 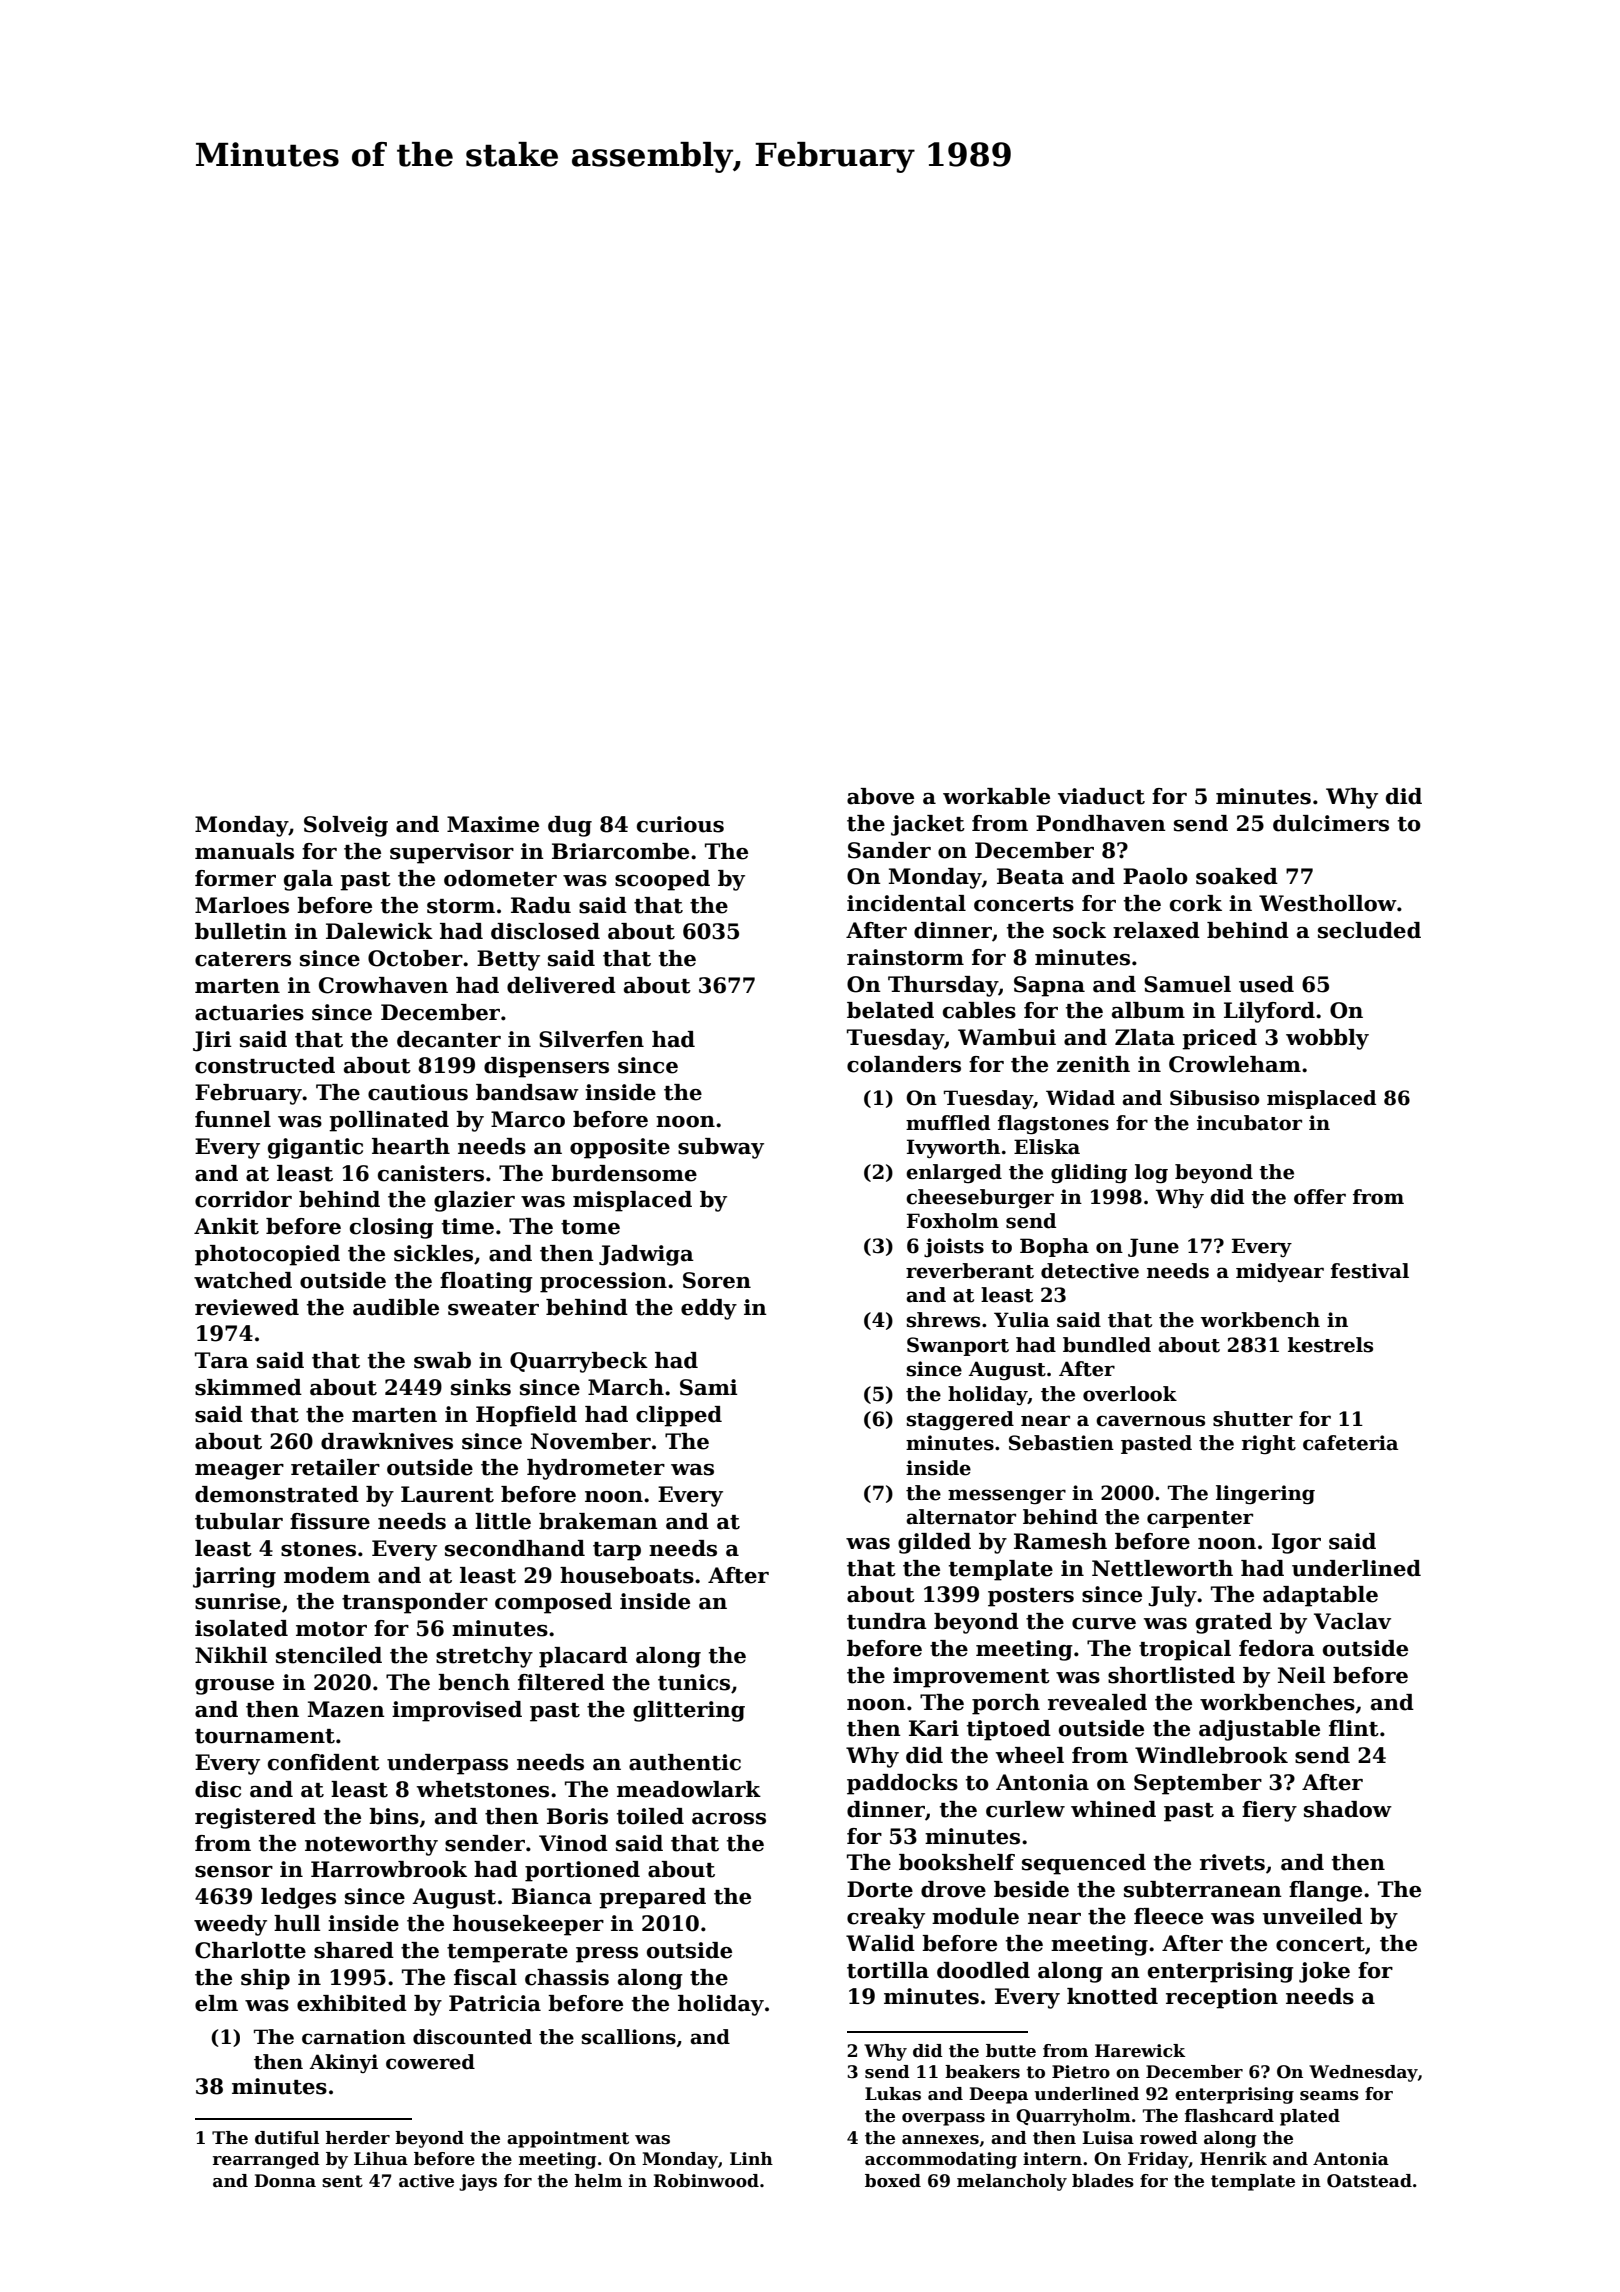 What do you see at coordinates (233, 1119) in the screenshot?
I see `funnel` at bounding box center [233, 1119].
